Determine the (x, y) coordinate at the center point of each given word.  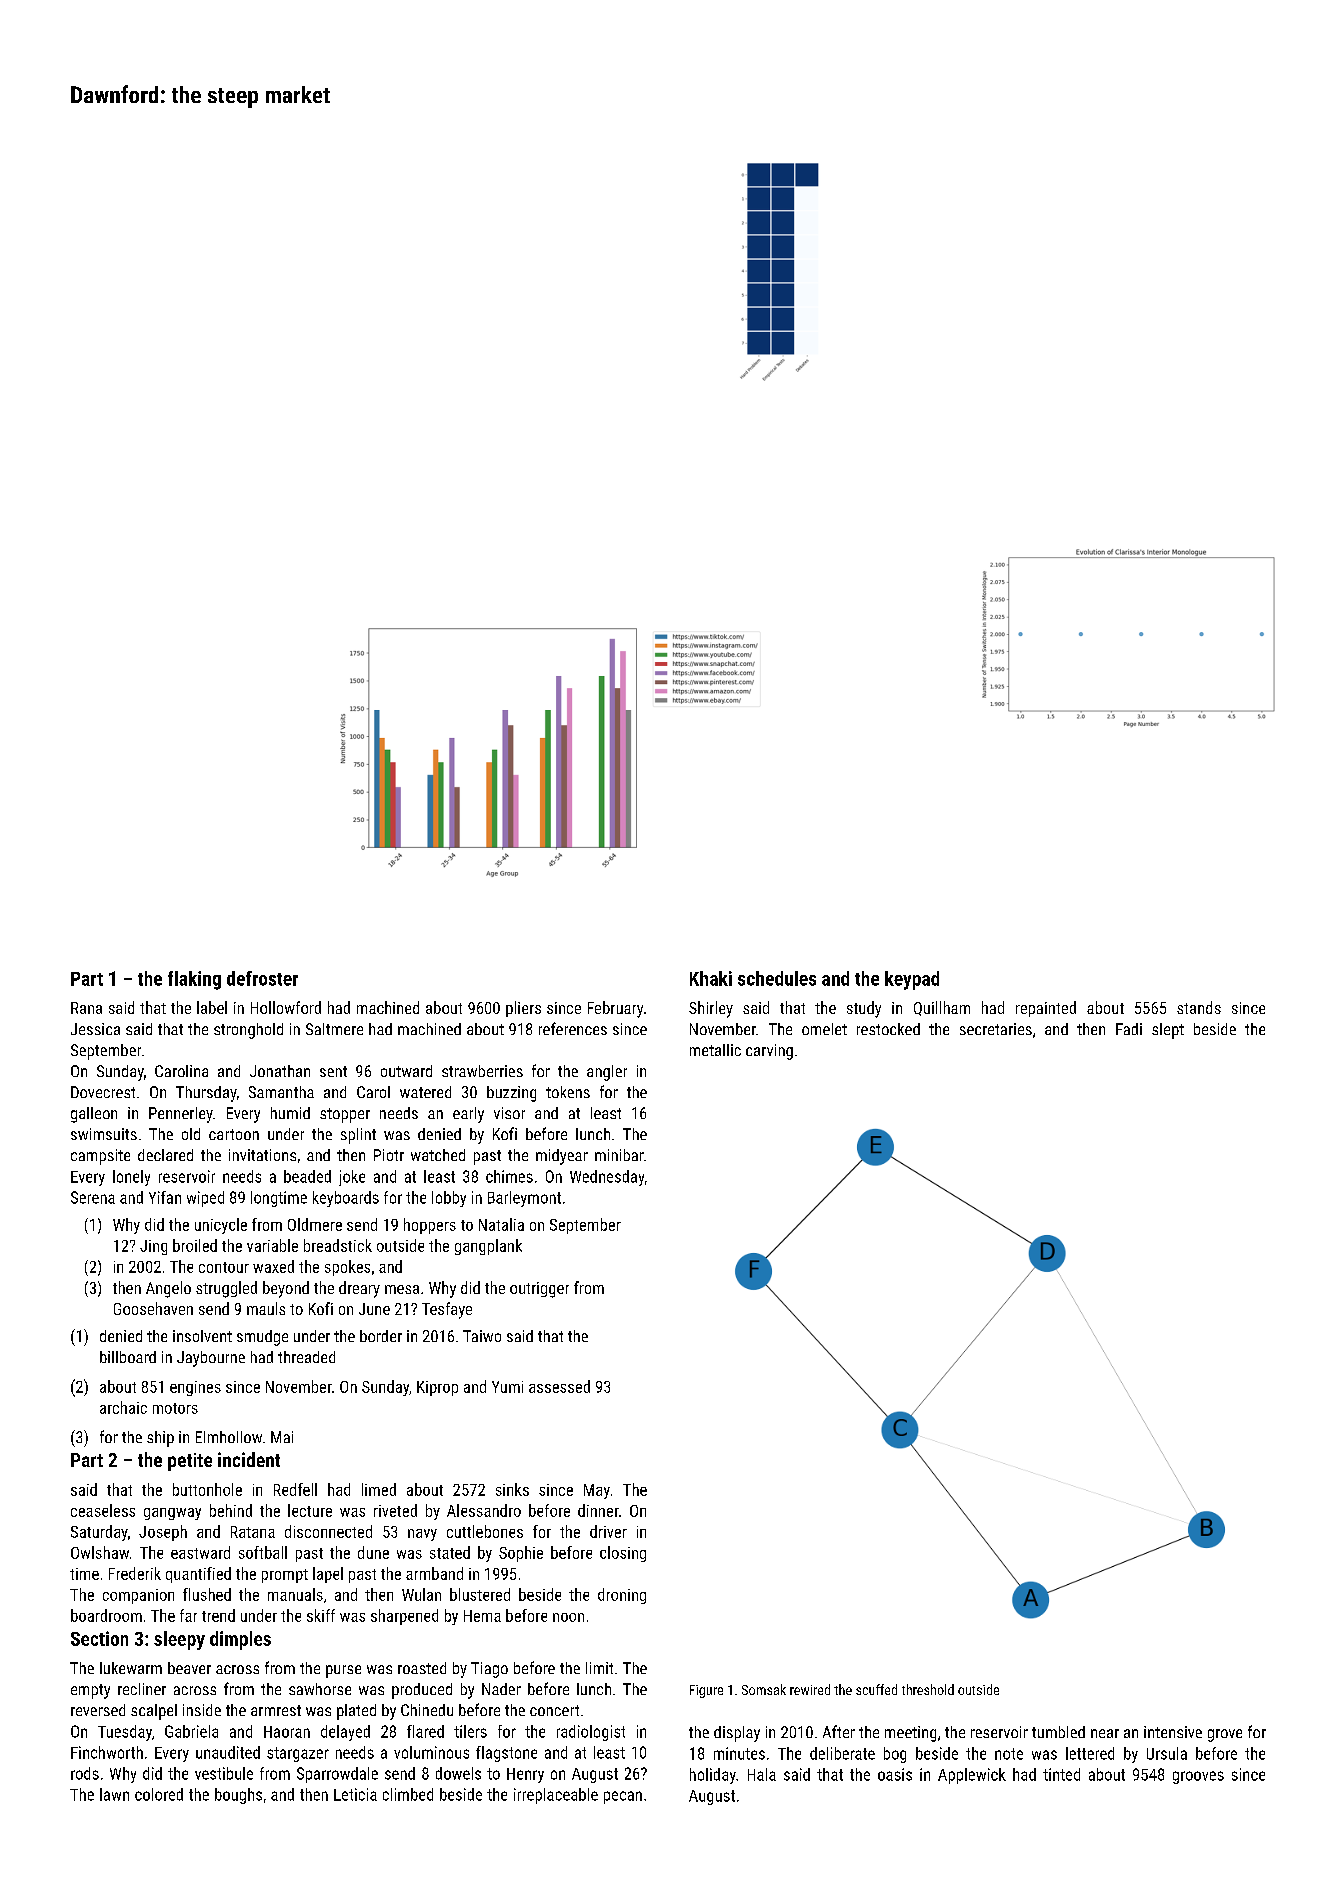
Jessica (95, 1029)
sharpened (404, 1617)
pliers (523, 1009)
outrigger (539, 1290)
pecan (623, 1797)
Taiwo (482, 1336)
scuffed (876, 1689)
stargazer (298, 1754)
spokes (347, 1268)
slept (1168, 1031)
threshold (928, 1689)
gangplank (488, 1247)
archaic (123, 1407)
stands (1199, 1007)
